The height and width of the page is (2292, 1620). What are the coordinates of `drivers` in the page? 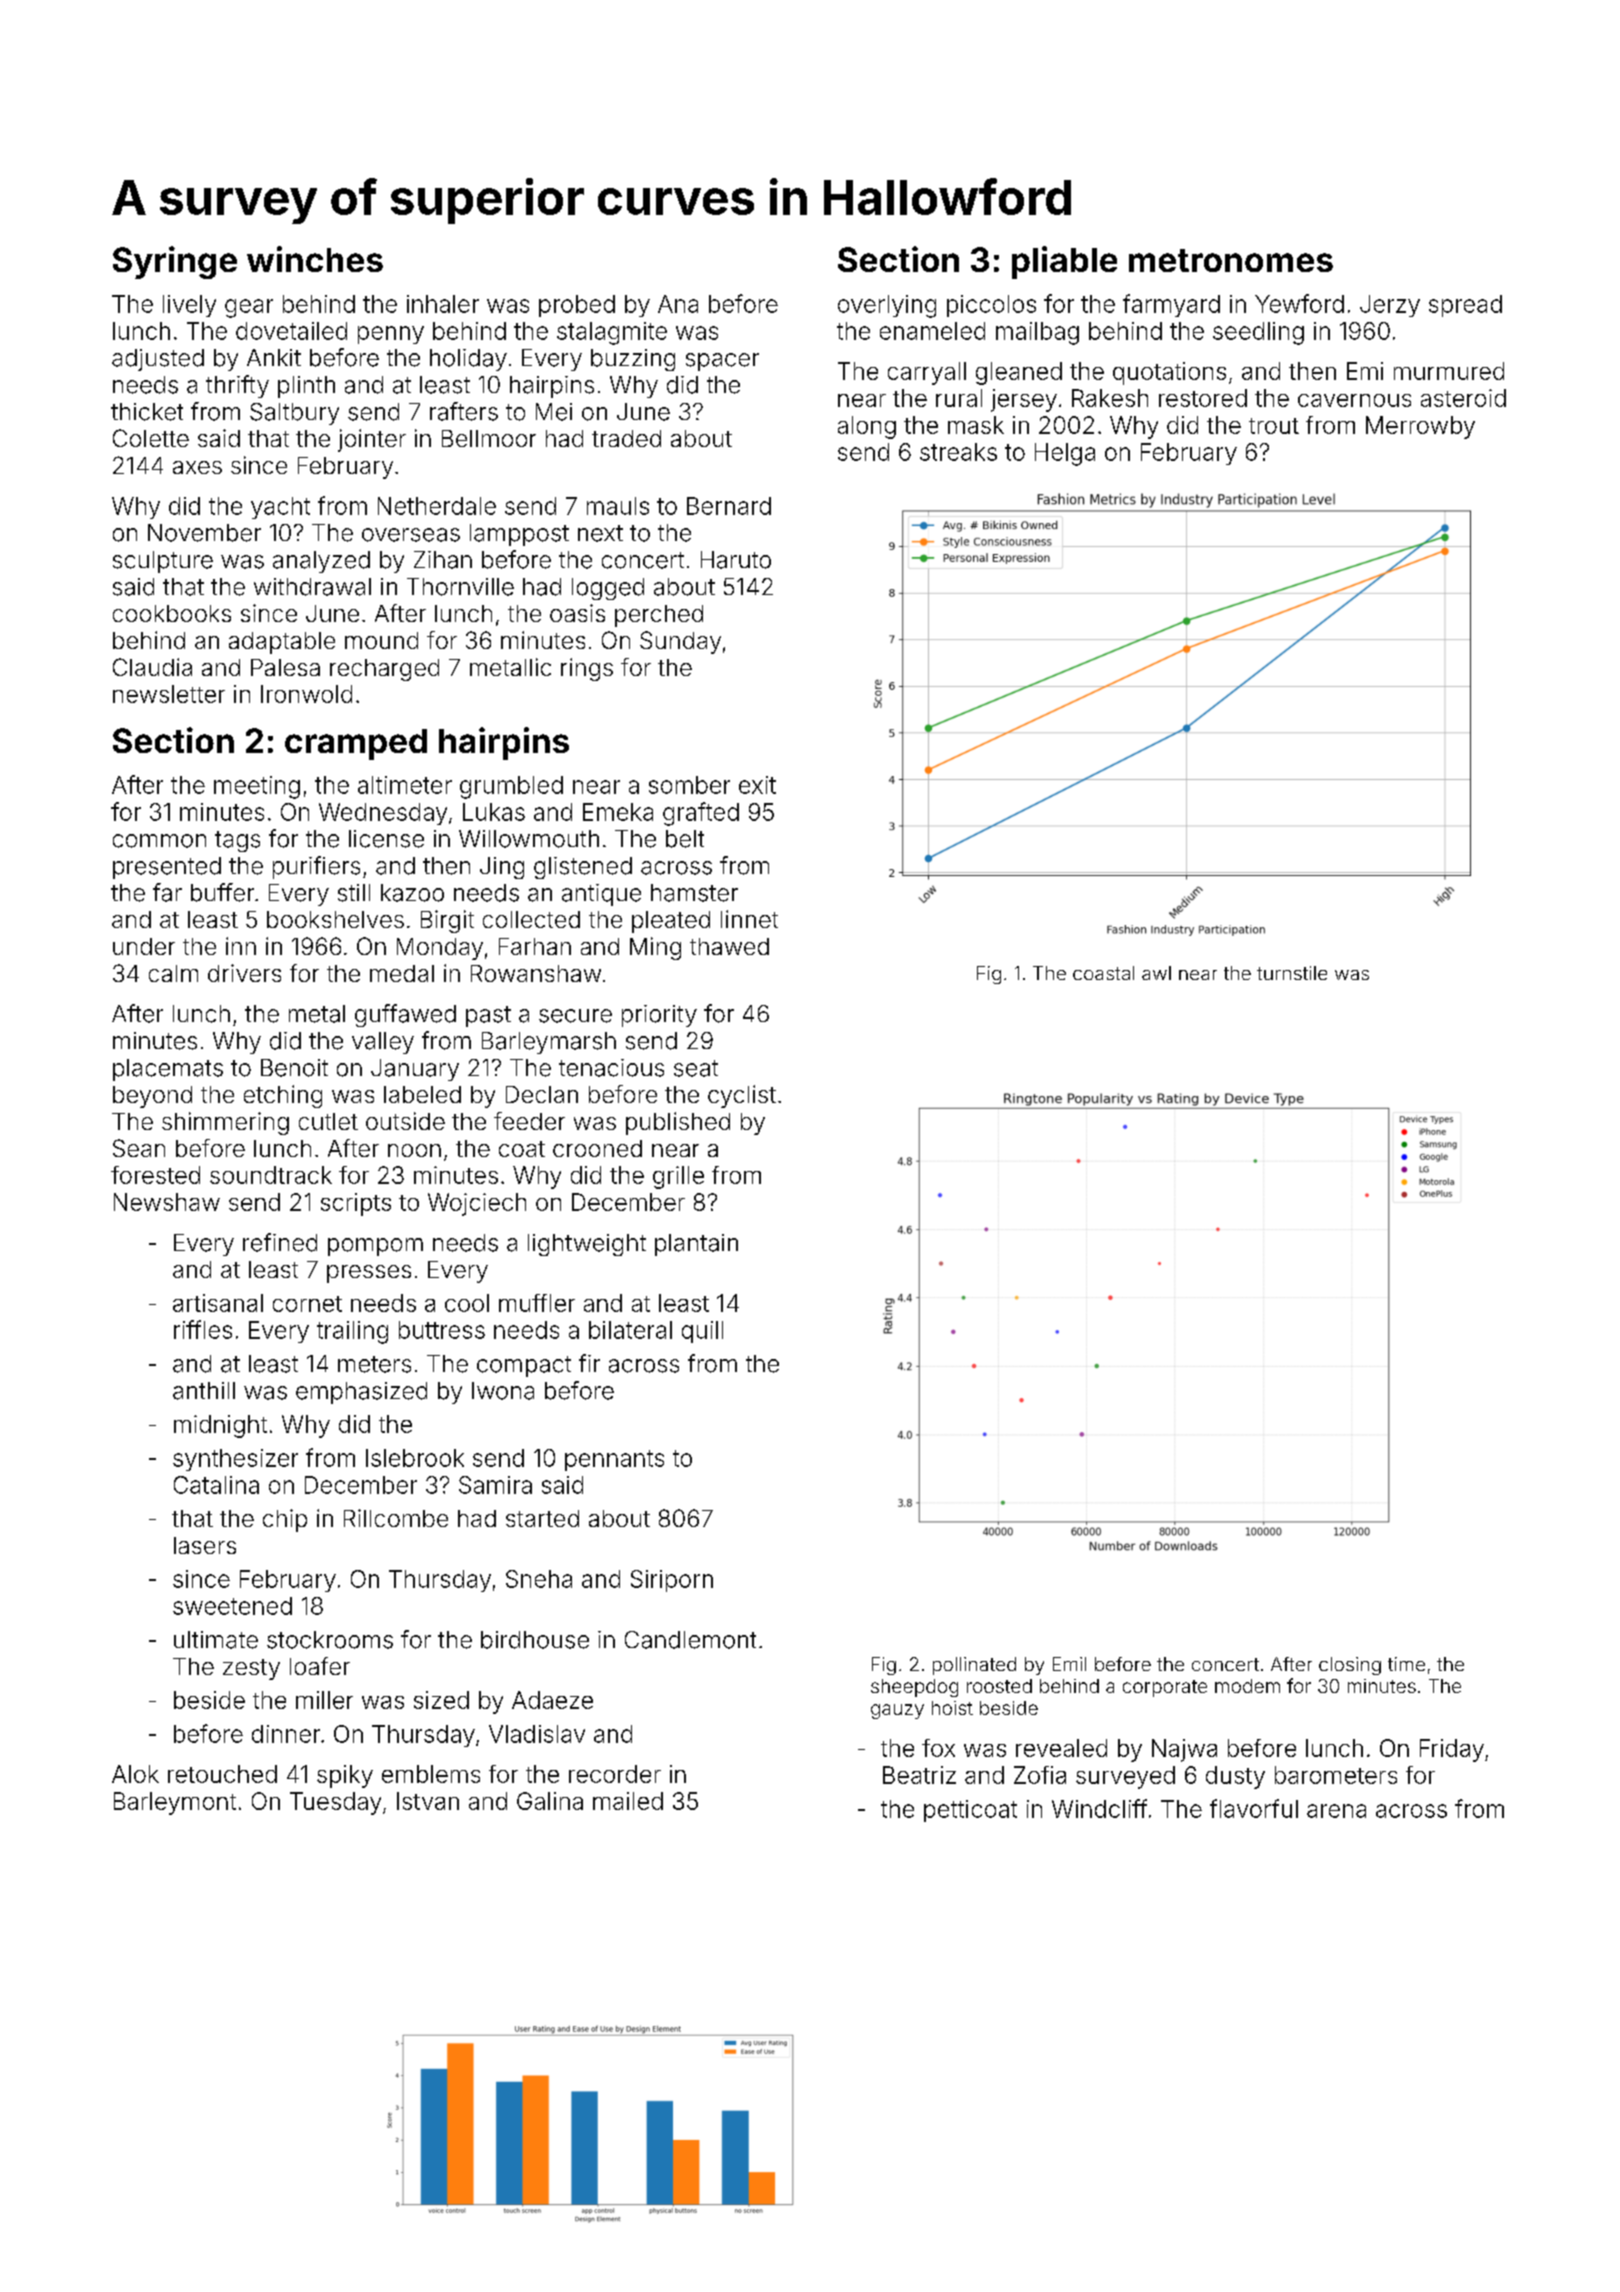 It's located at (244, 973).
